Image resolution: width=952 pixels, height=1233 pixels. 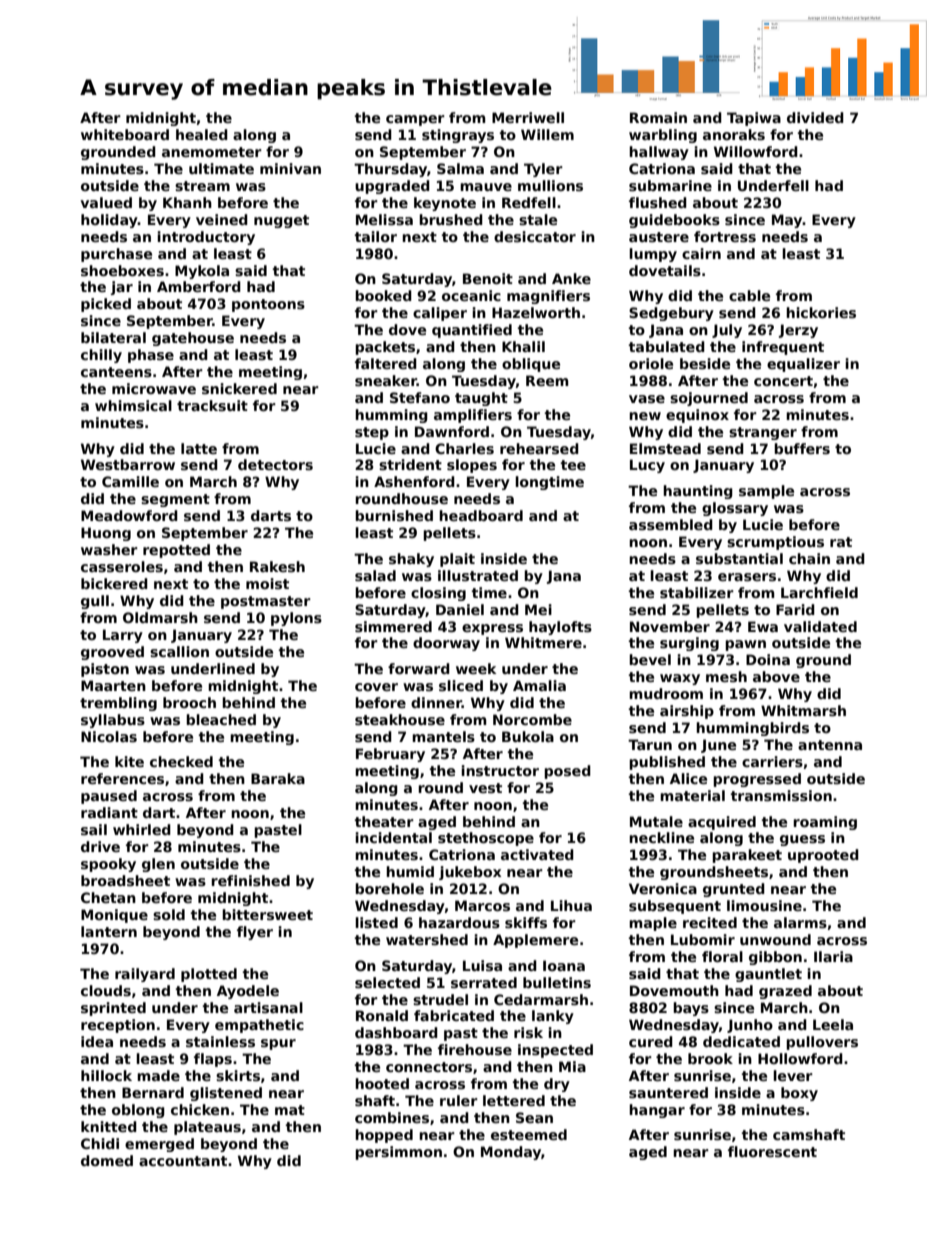 What do you see at coordinates (290, 168) in the screenshot?
I see `minivan` at bounding box center [290, 168].
